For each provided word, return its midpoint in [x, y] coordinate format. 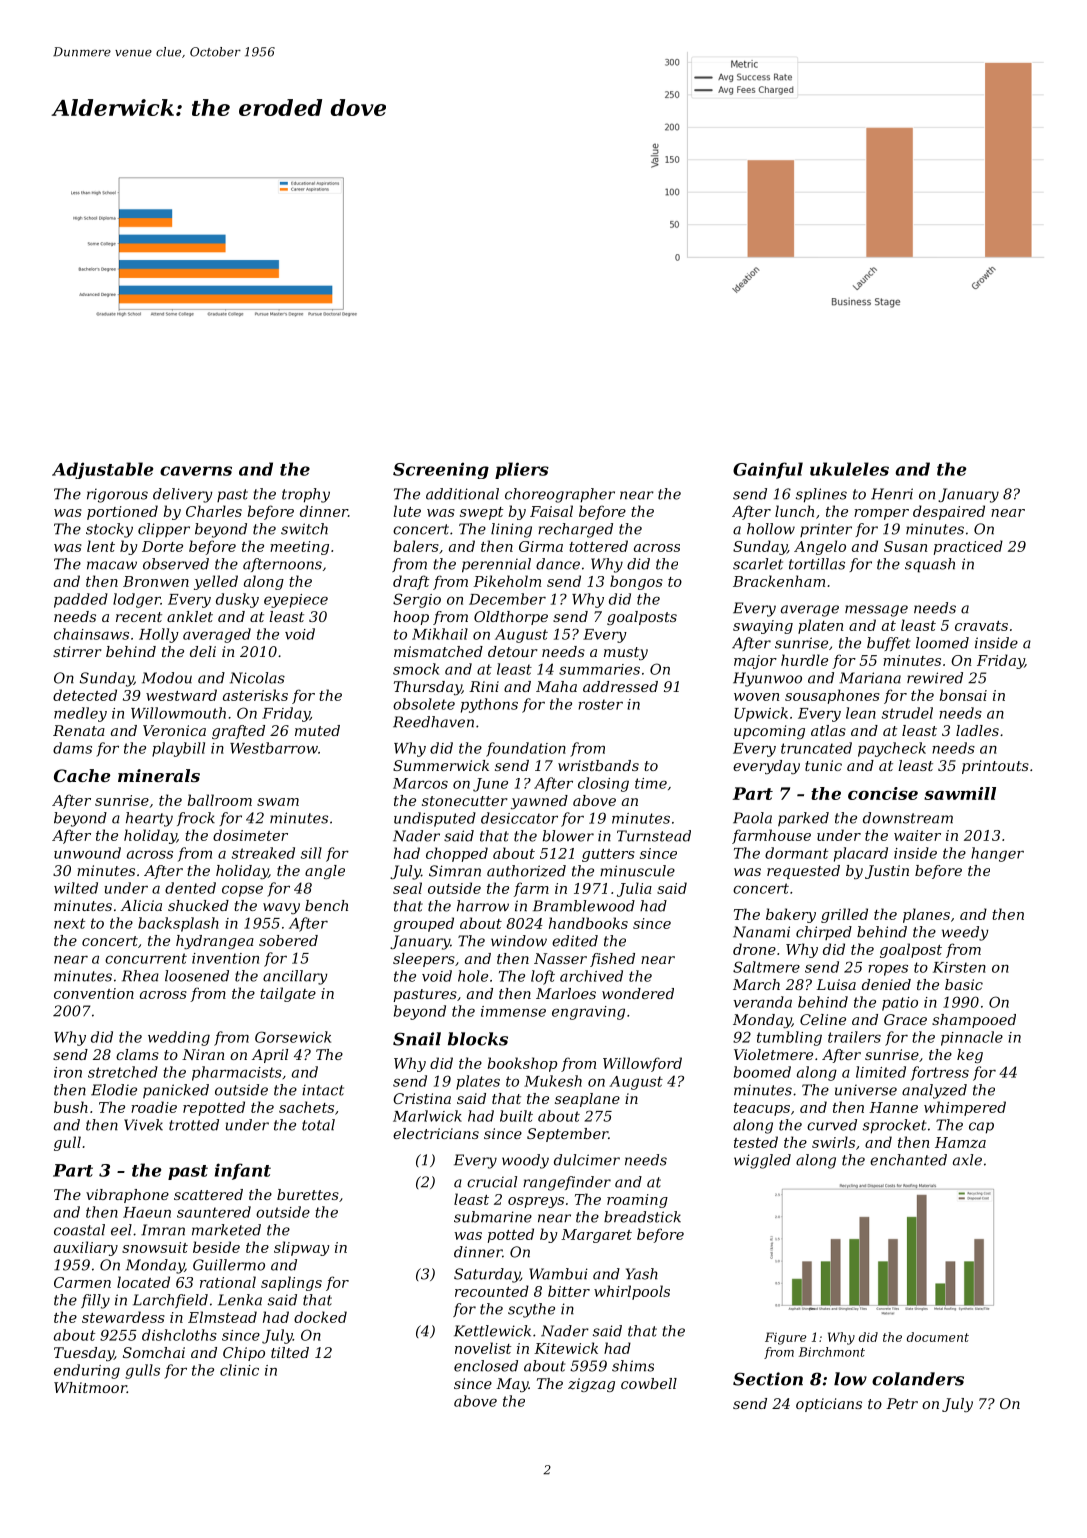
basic [964, 984]
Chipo [244, 1354]
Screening [441, 470]
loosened [197, 976]
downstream [908, 818]
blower [568, 836]
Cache [82, 775]
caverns [196, 471]
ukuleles [849, 469]
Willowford [642, 1064]
